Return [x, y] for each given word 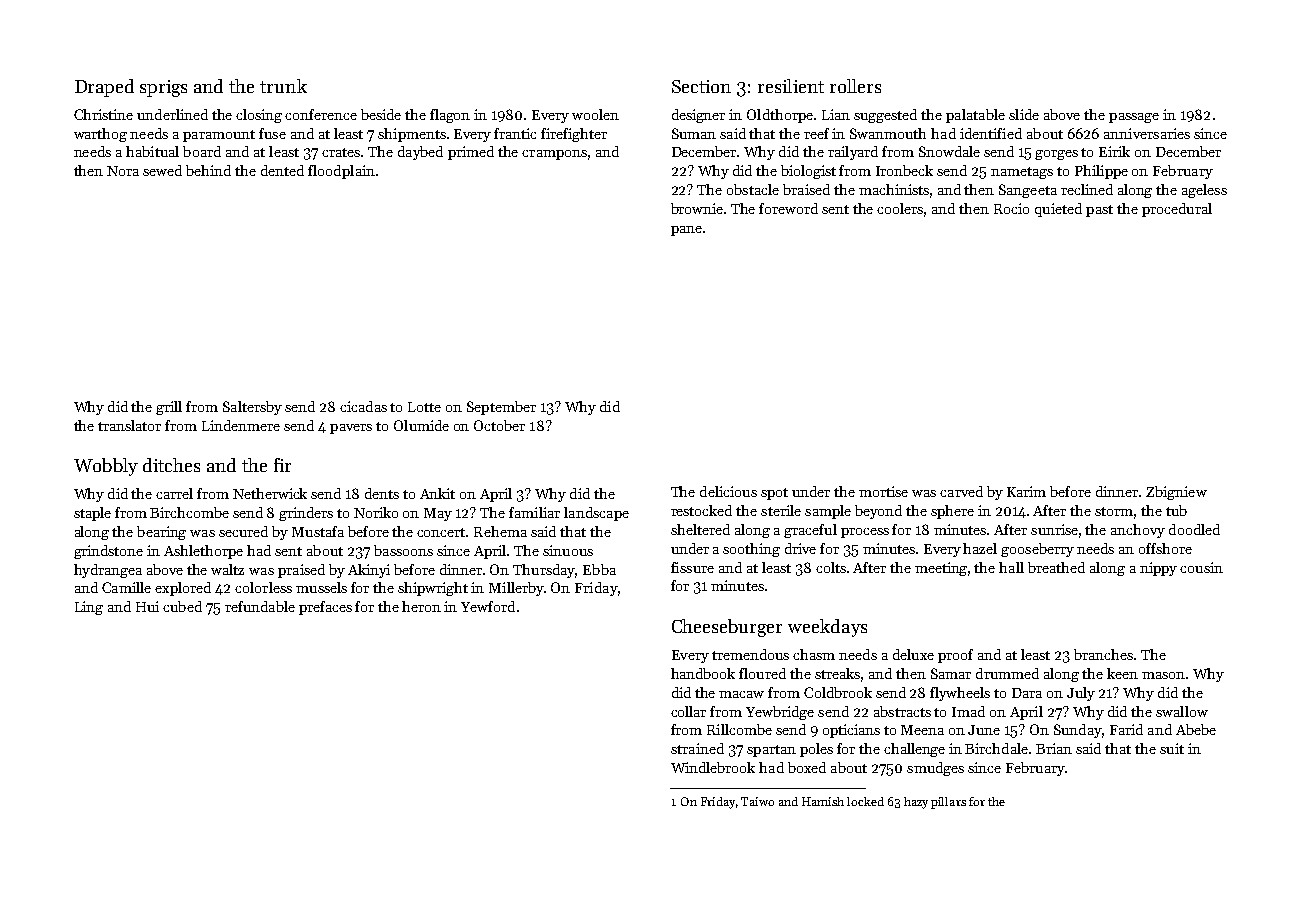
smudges [935, 769]
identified [991, 133]
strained [697, 748]
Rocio [1011, 208]
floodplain [341, 172]
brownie [697, 208]
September [501, 408]
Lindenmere [241, 425]
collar [688, 711]
